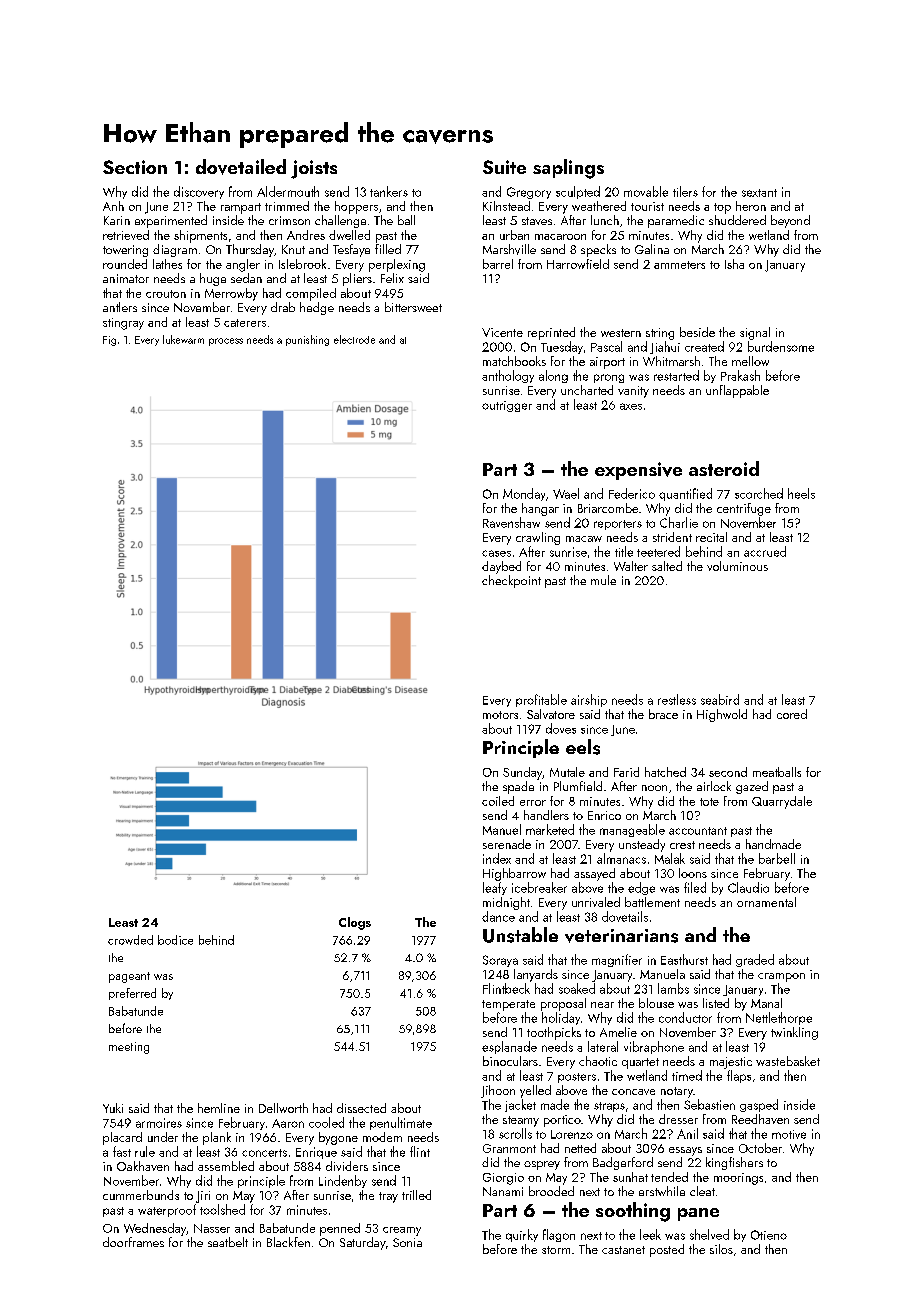 The width and height of the screenshot is (924, 1308). Describe the element at coordinates (777, 858) in the screenshot. I see `barbell` at that location.
